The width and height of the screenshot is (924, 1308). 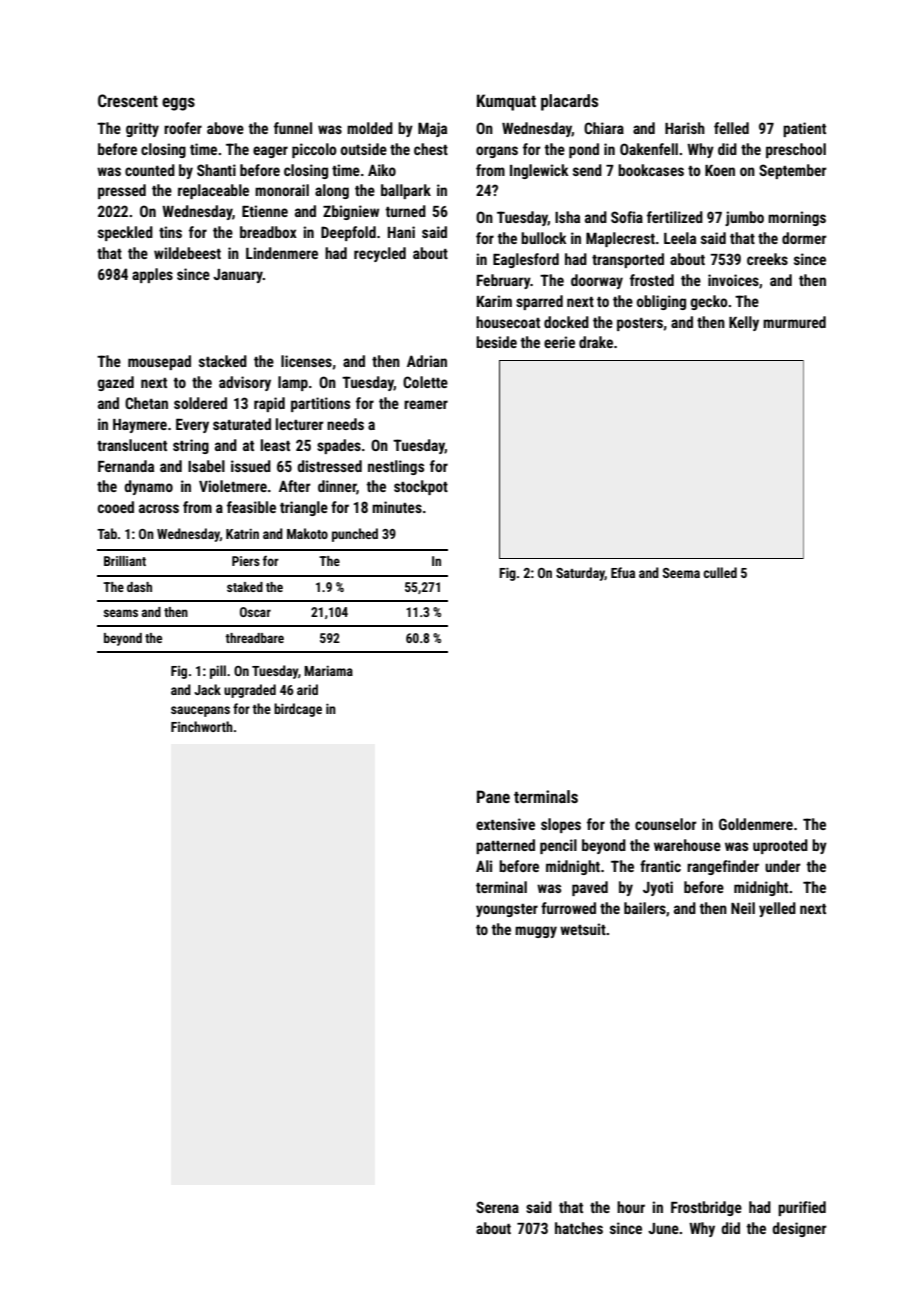 What do you see at coordinates (421, 487) in the screenshot?
I see `stockpot` at bounding box center [421, 487].
